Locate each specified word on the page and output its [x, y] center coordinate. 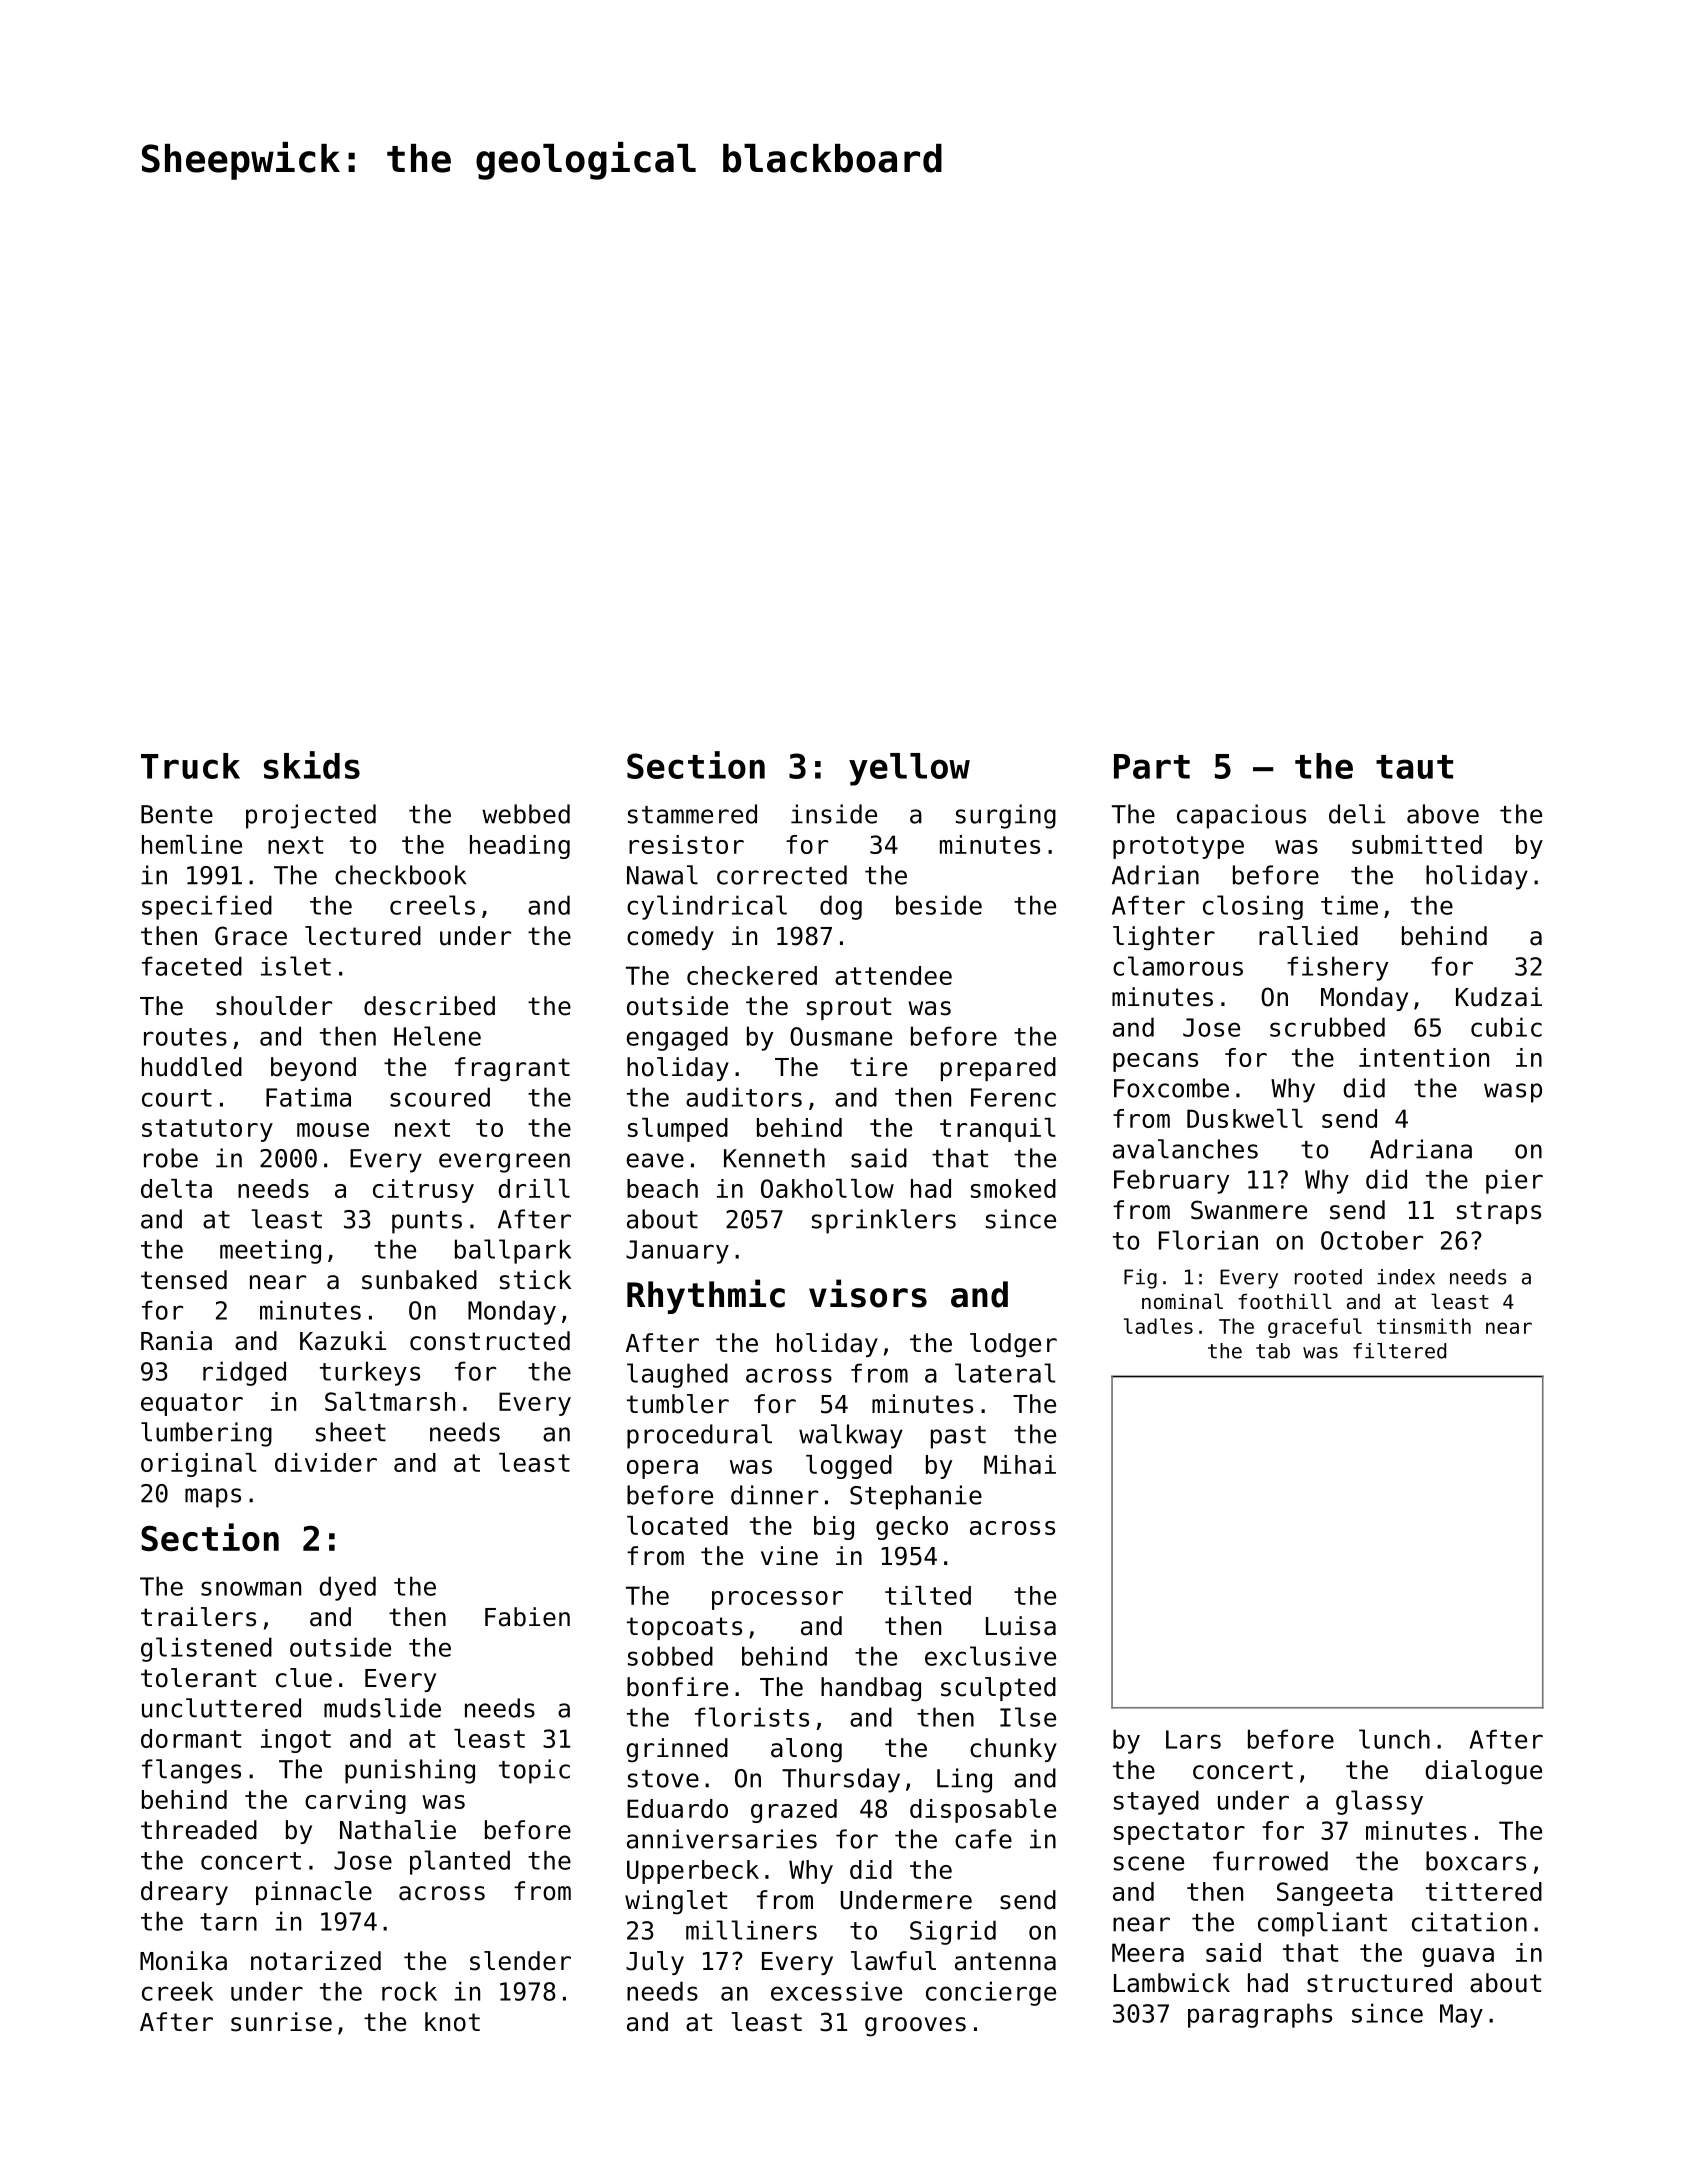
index [1406, 1277]
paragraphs [1260, 2015]
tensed [184, 1280]
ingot [296, 1741]
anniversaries [722, 1839]
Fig [1140, 1279]
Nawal [662, 875]
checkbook [400, 875]
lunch [1394, 1739]
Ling [964, 1780]
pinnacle [314, 1893]
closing [1253, 907]
